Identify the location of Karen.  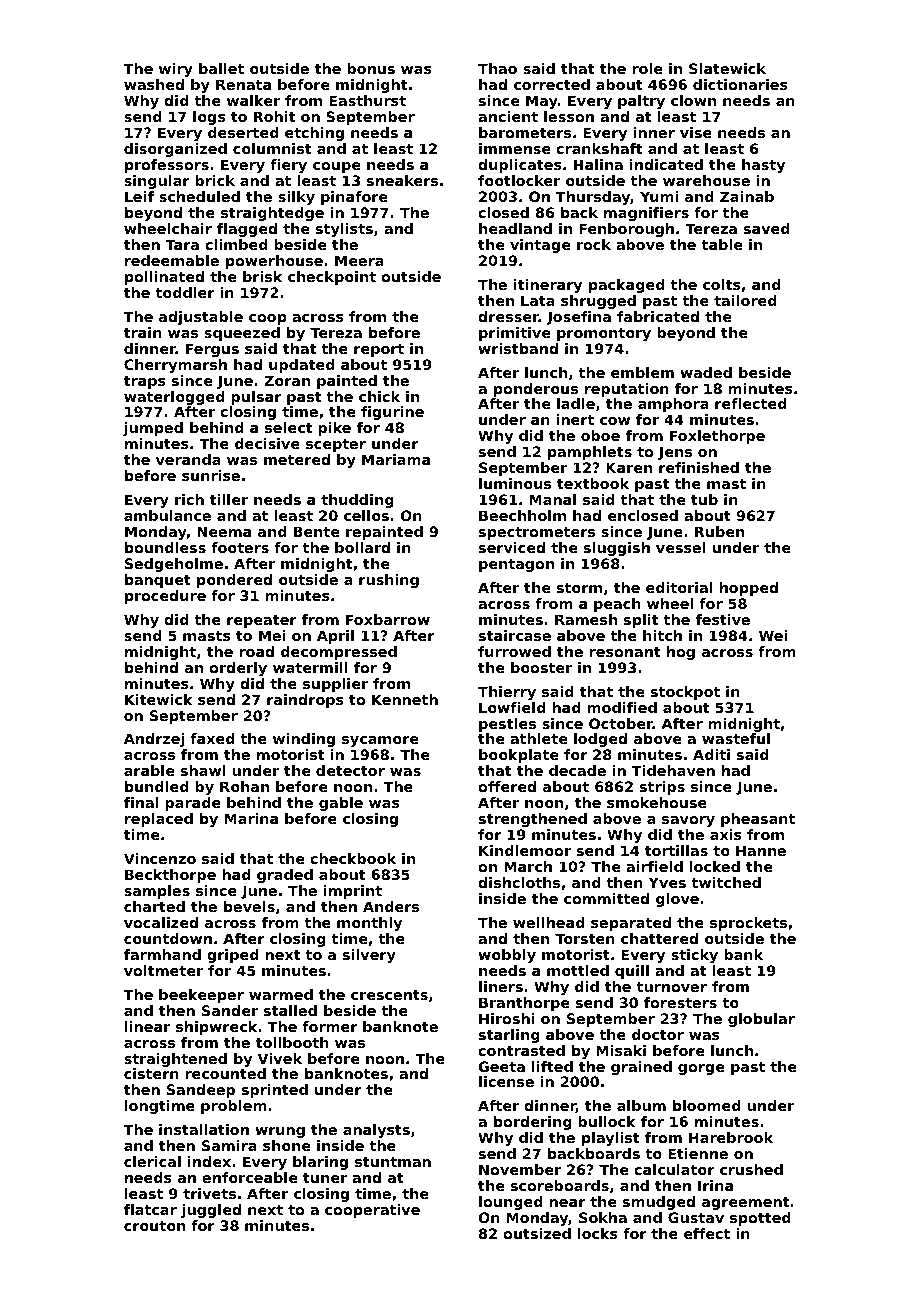
(629, 467).
